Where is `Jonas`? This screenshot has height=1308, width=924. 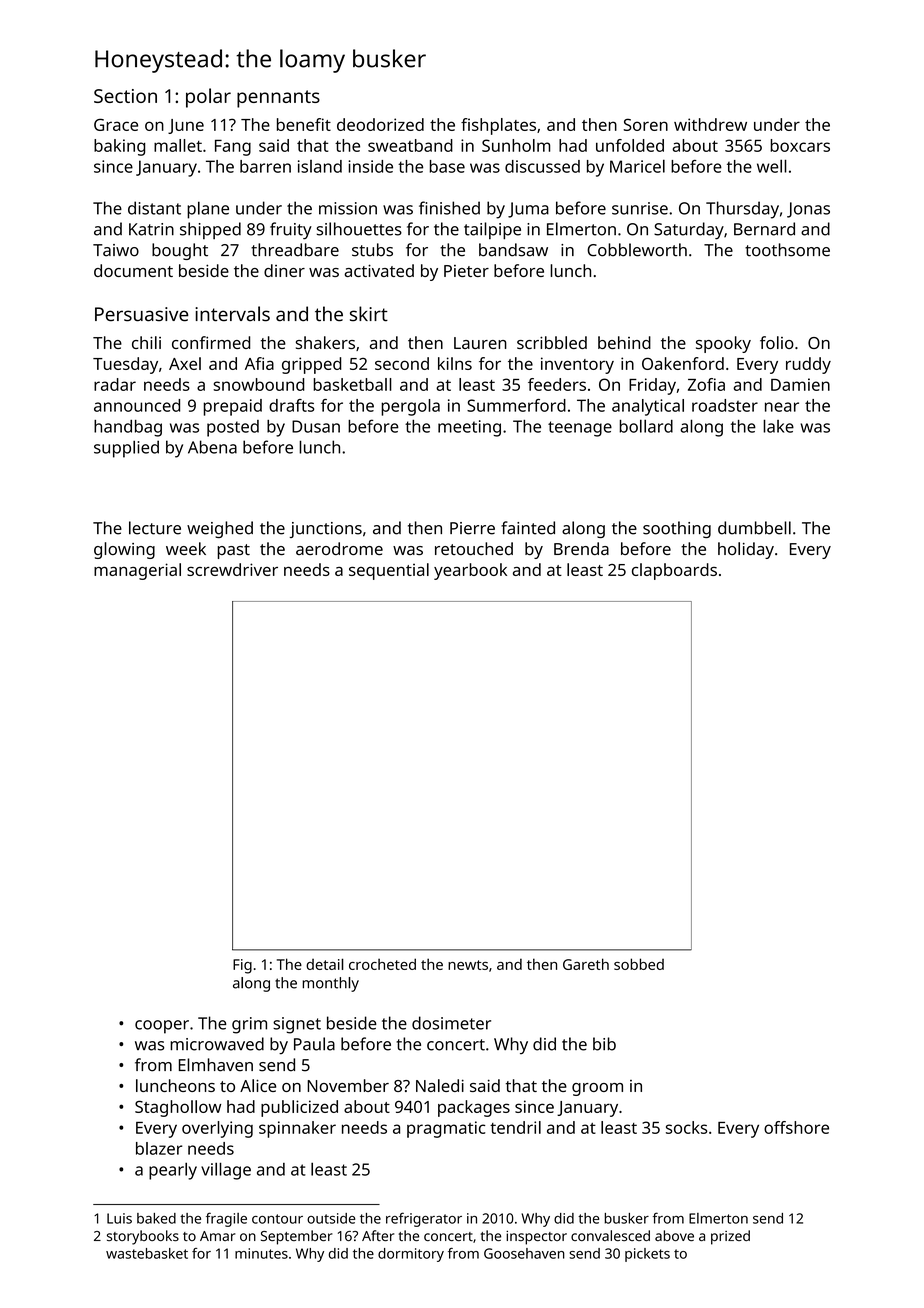 Jonas is located at coordinates (808, 210).
